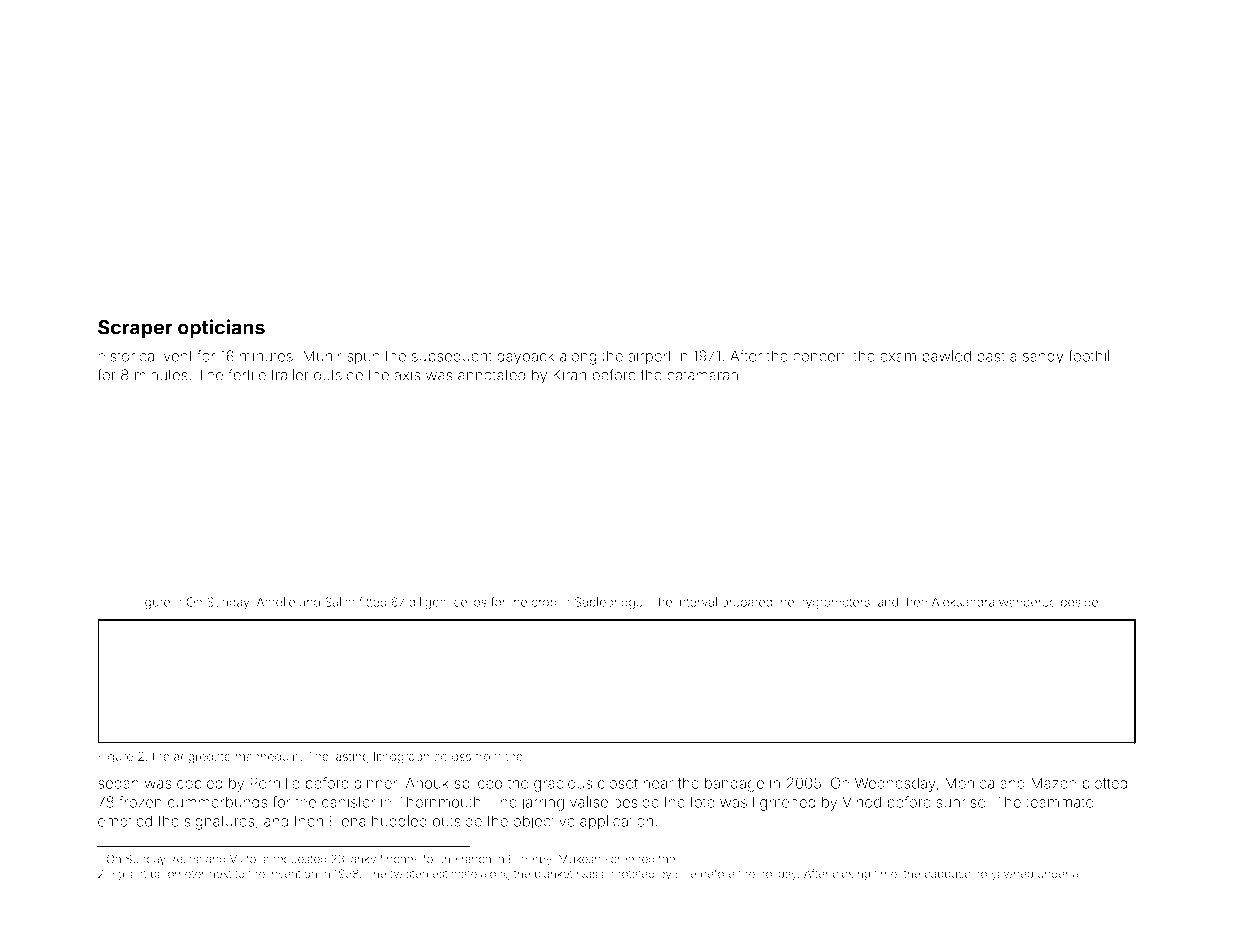  Describe the element at coordinates (956, 875) in the page. I see `cappuccino` at that location.
